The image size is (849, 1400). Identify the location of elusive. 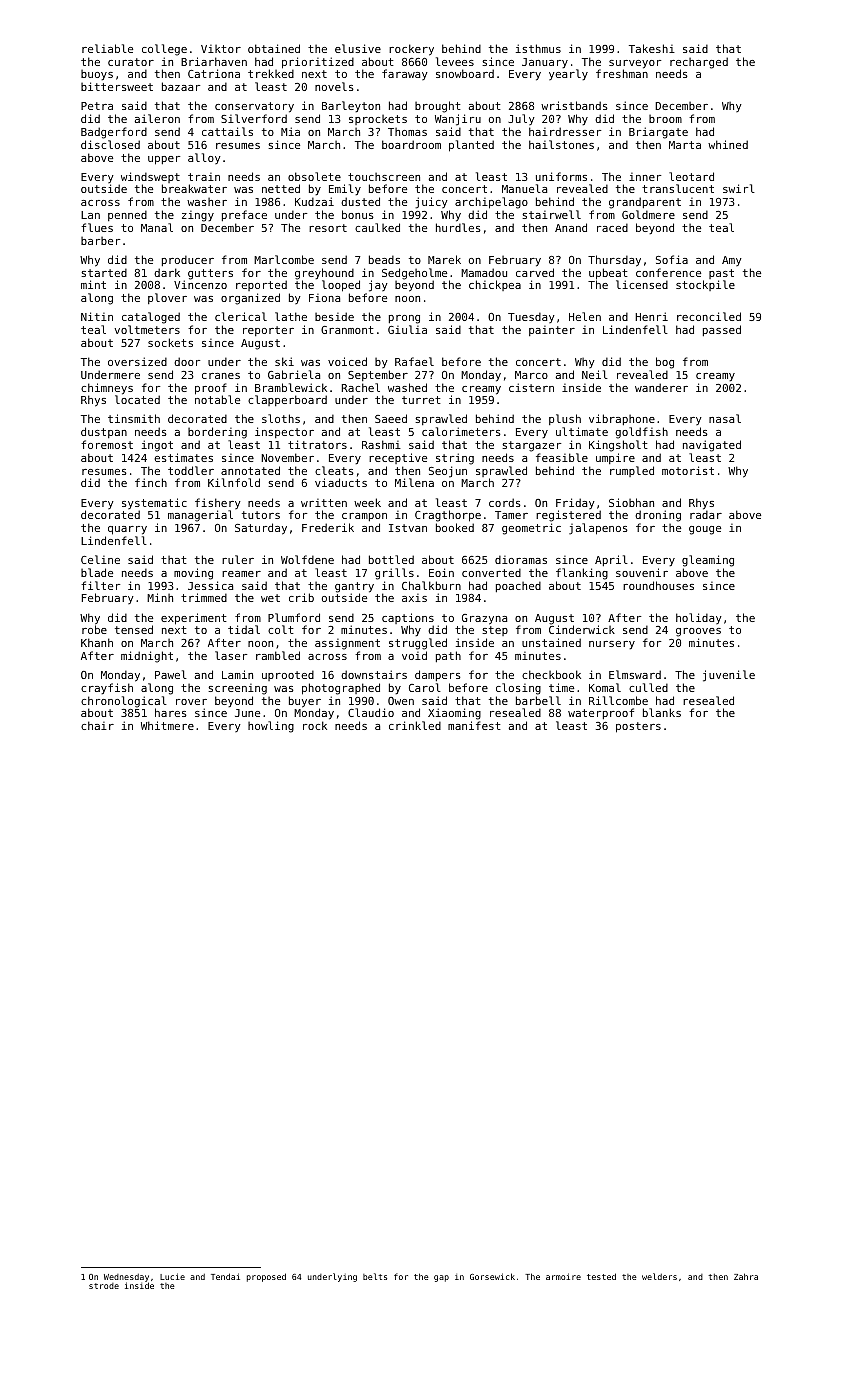
(358, 48).
